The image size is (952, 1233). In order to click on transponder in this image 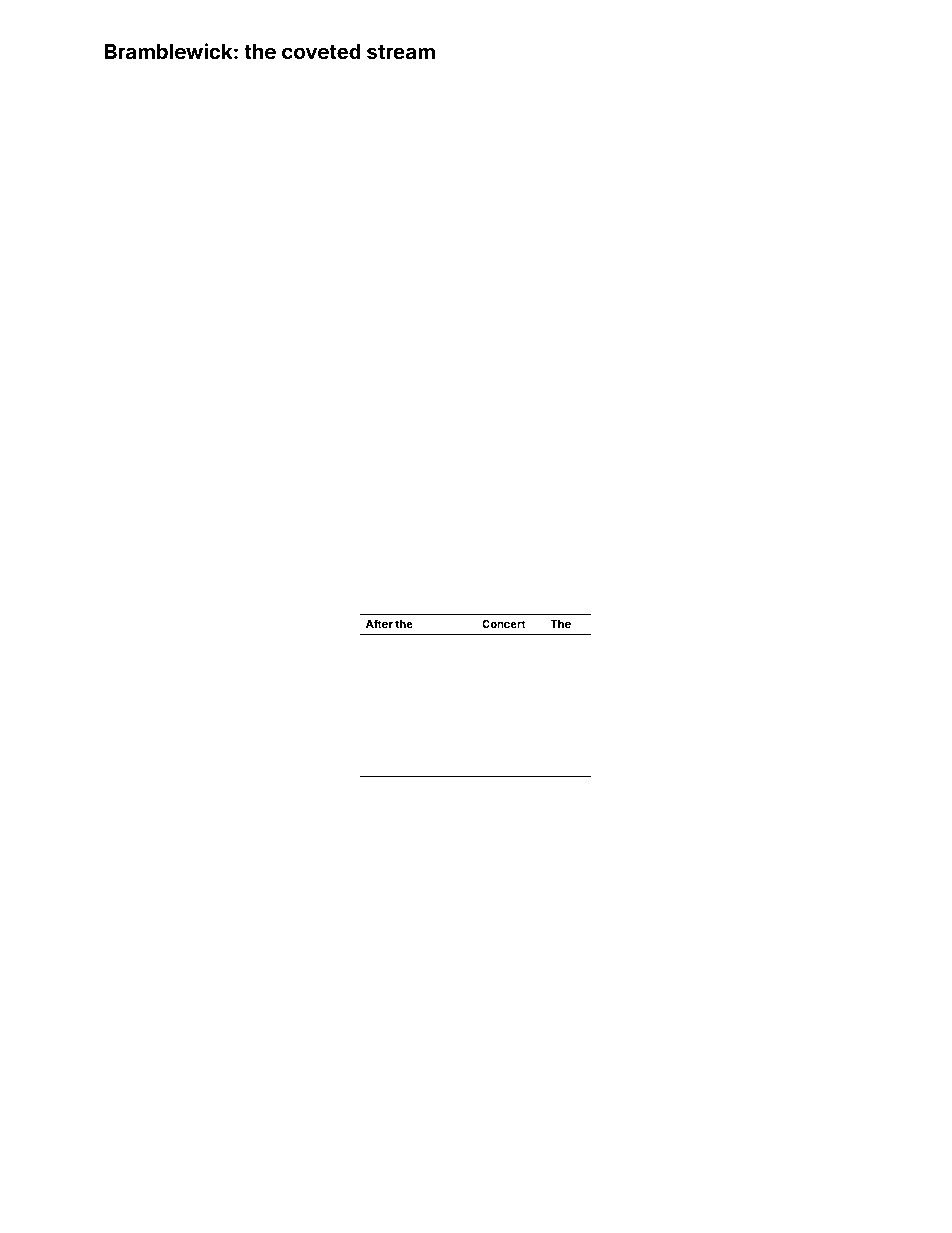, I will do `click(708, 787)`.
